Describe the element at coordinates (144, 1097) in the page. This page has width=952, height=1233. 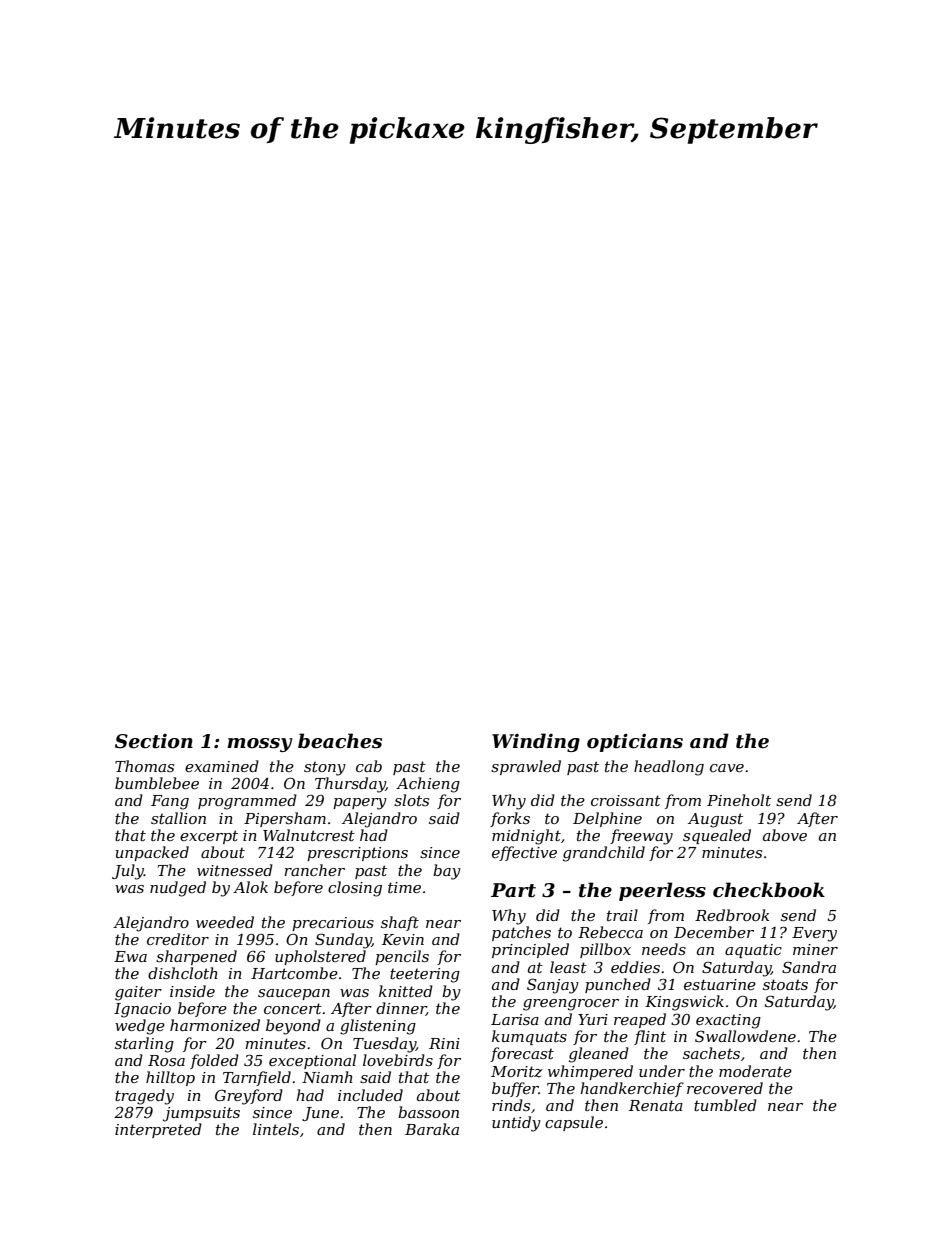
I see `tragedy` at that location.
